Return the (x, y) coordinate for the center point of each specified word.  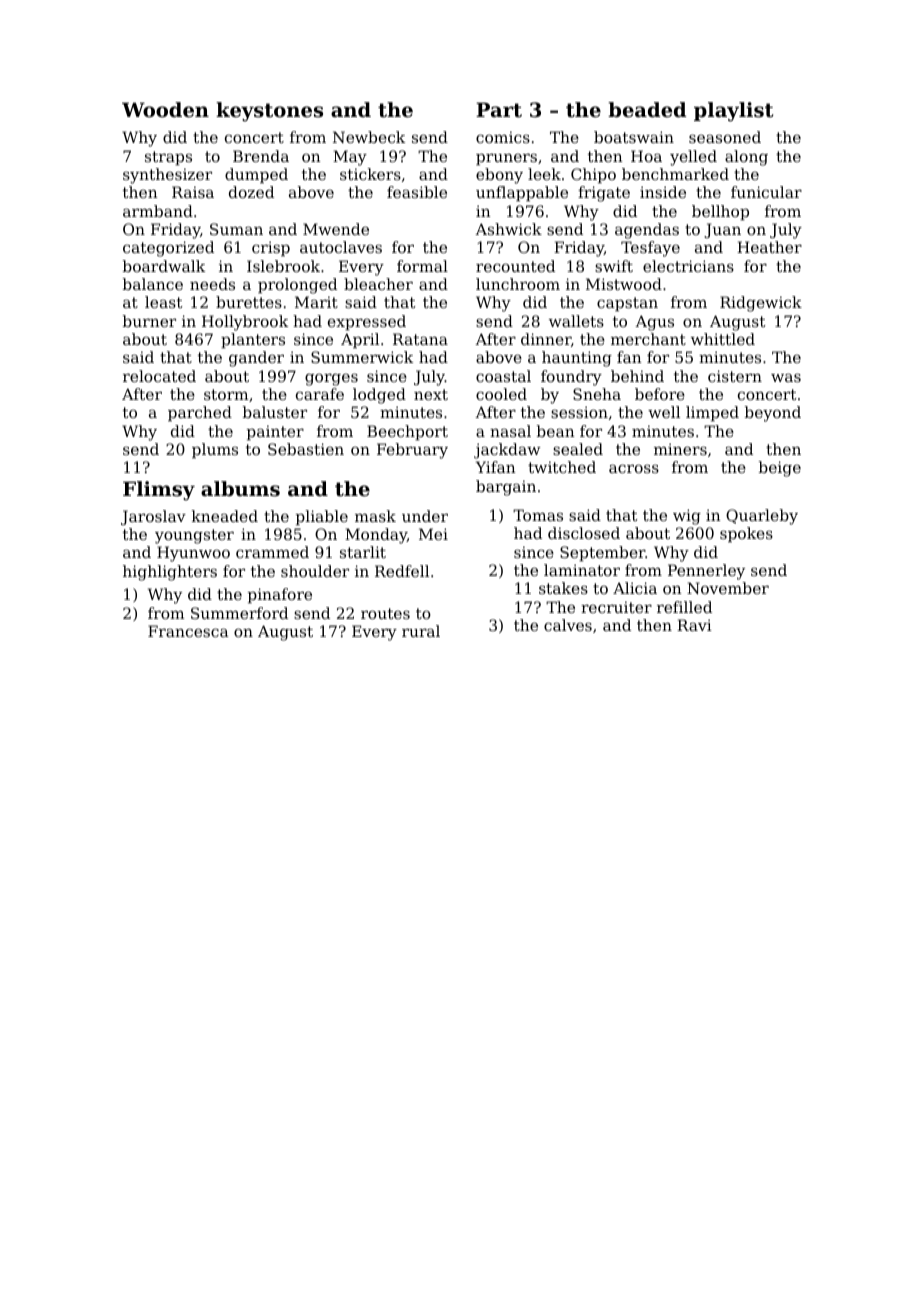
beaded (647, 110)
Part (499, 110)
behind (637, 376)
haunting (577, 359)
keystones (269, 112)
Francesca (188, 631)
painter (275, 432)
